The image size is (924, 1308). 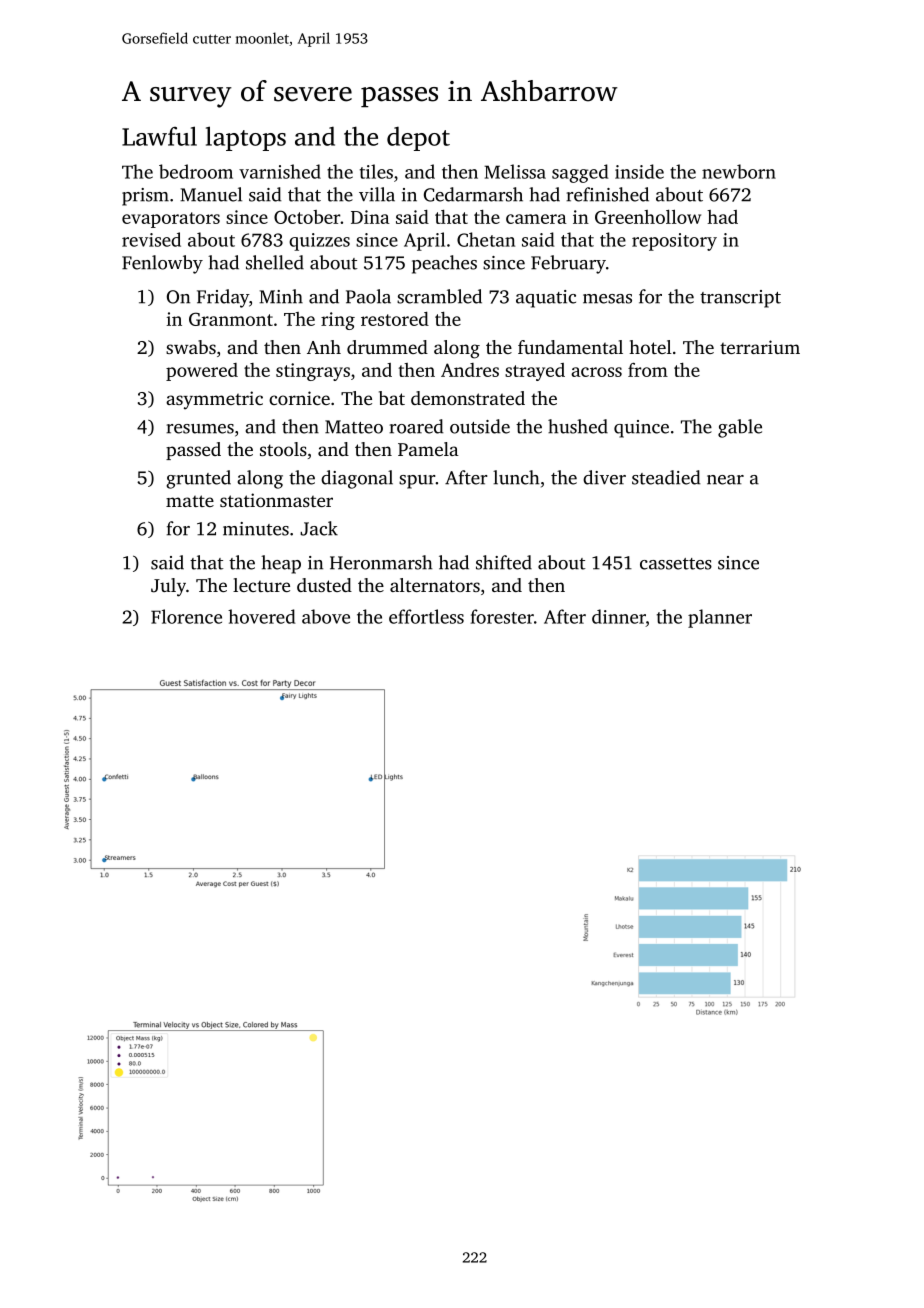 What do you see at coordinates (319, 528) in the page?
I see `Jack` at bounding box center [319, 528].
